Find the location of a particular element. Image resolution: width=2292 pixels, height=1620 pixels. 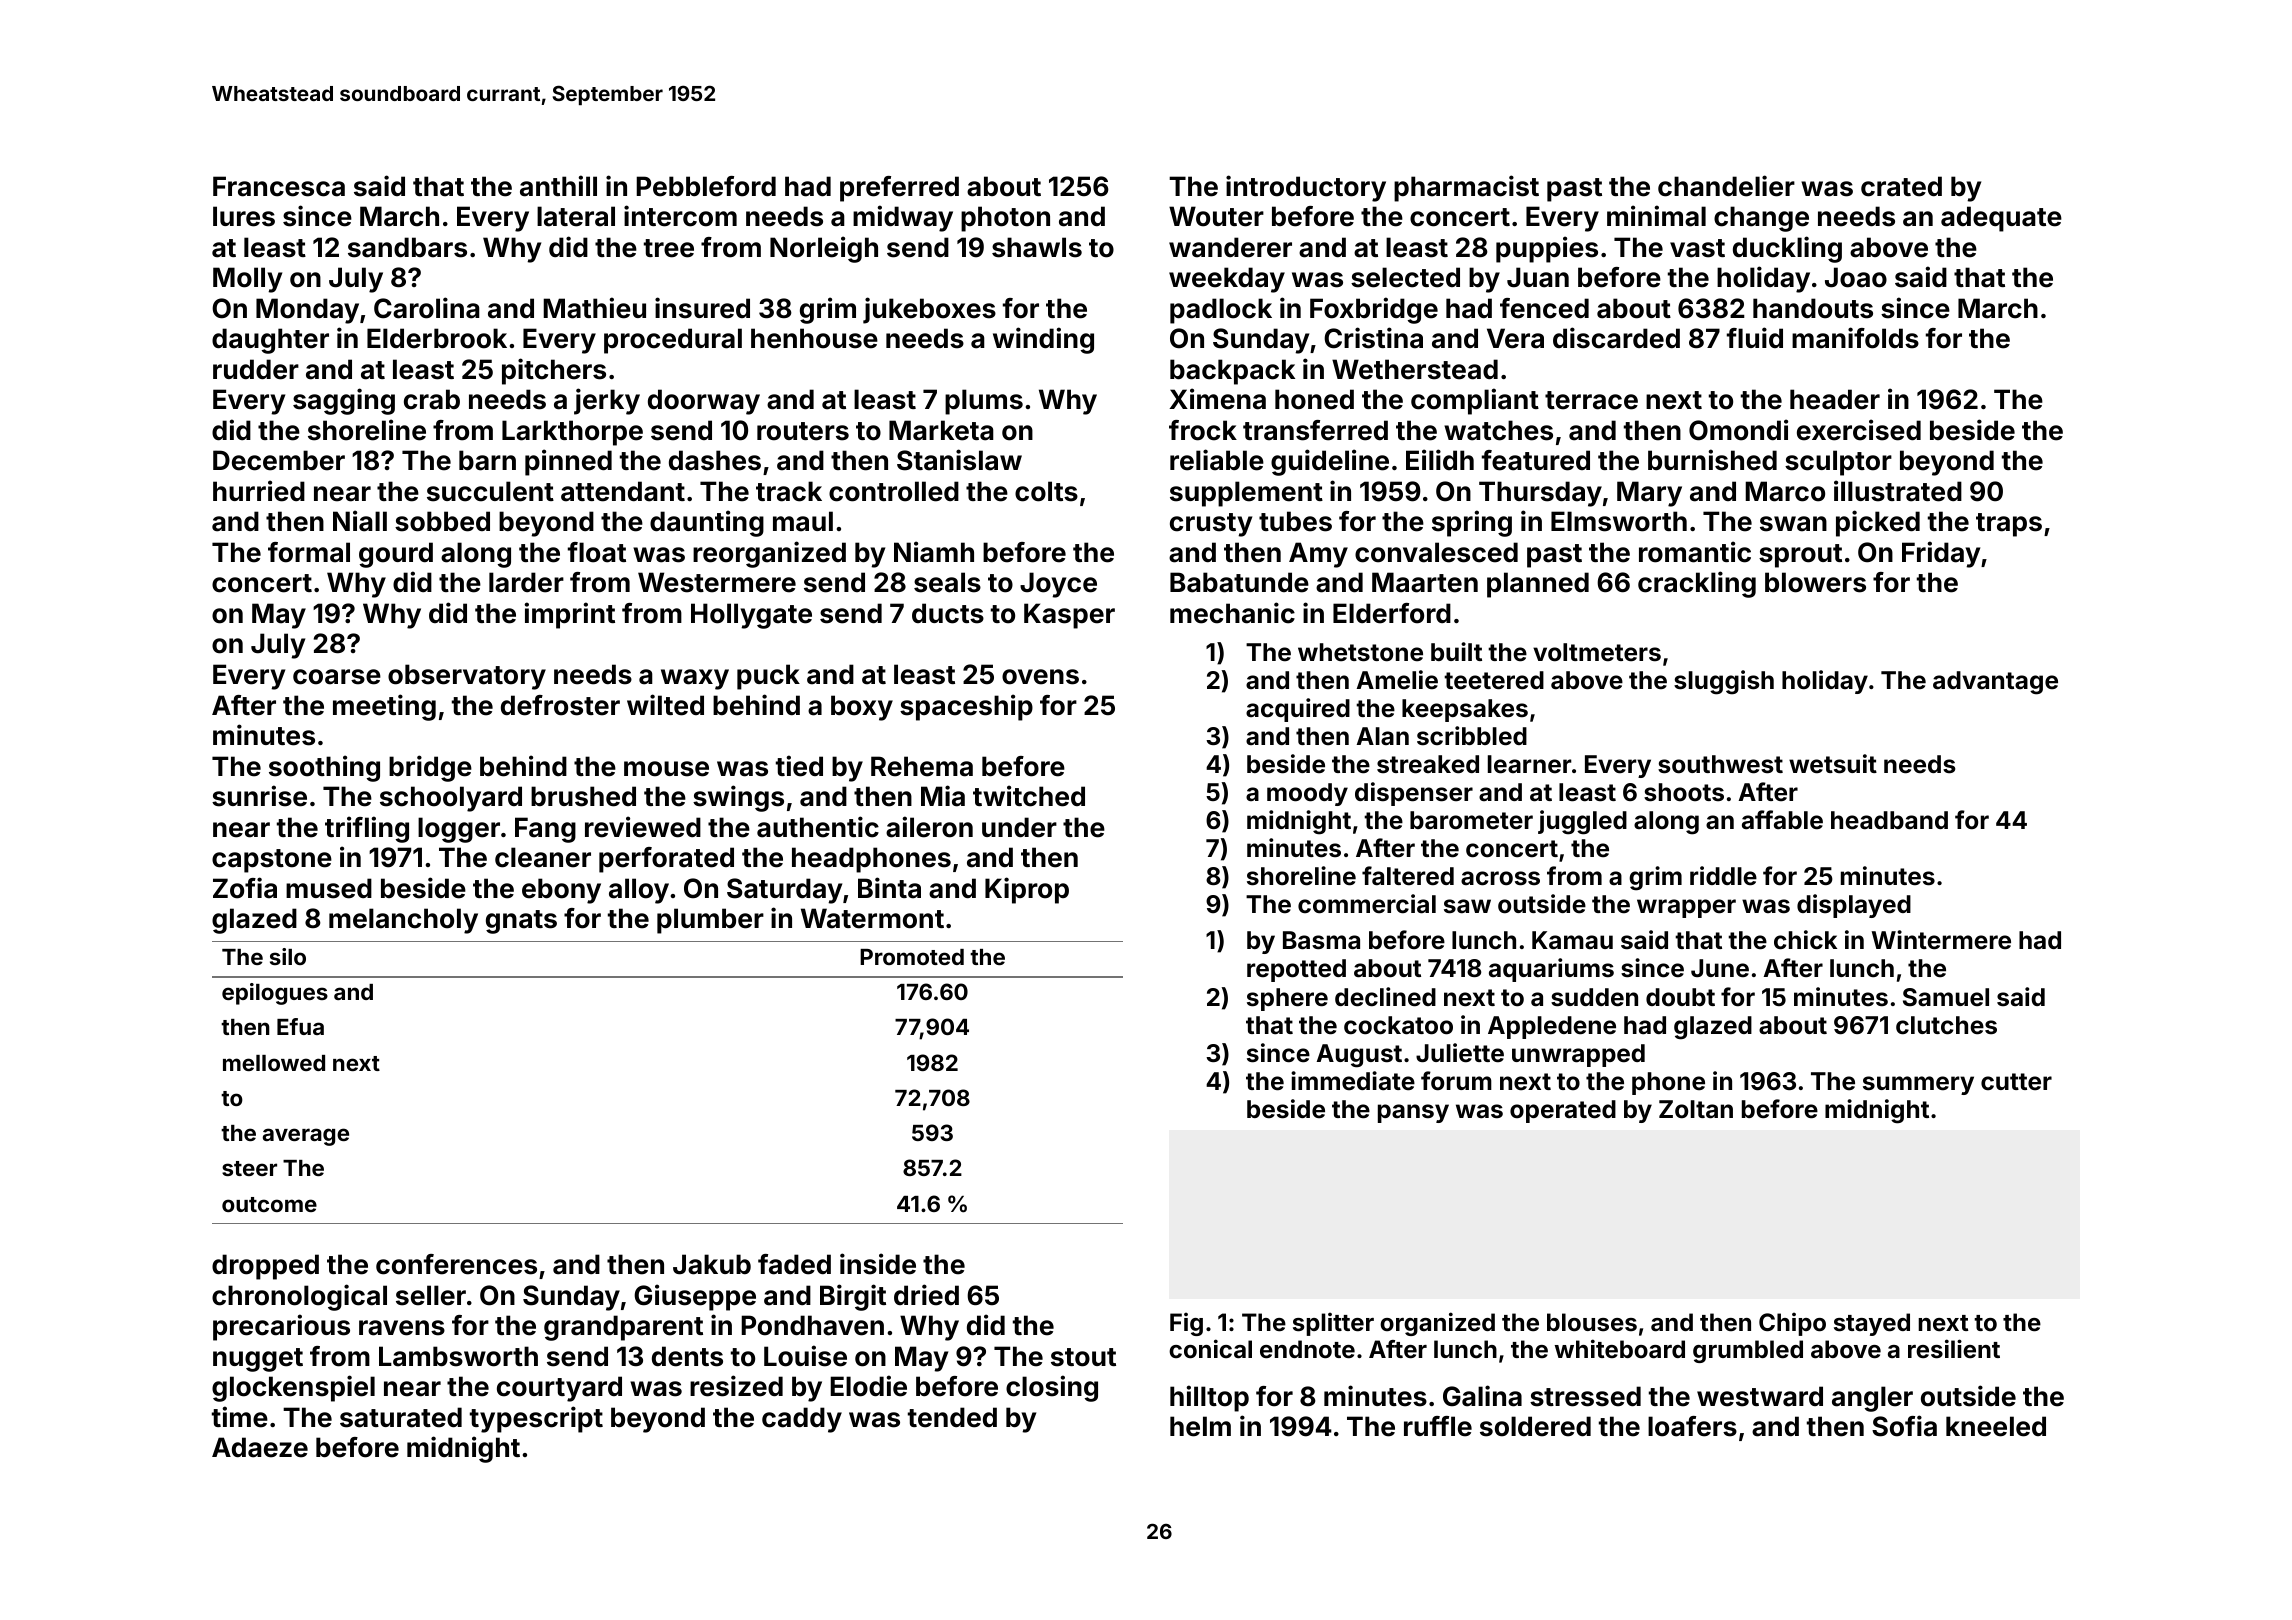

kneeled is located at coordinates (1996, 1426).
